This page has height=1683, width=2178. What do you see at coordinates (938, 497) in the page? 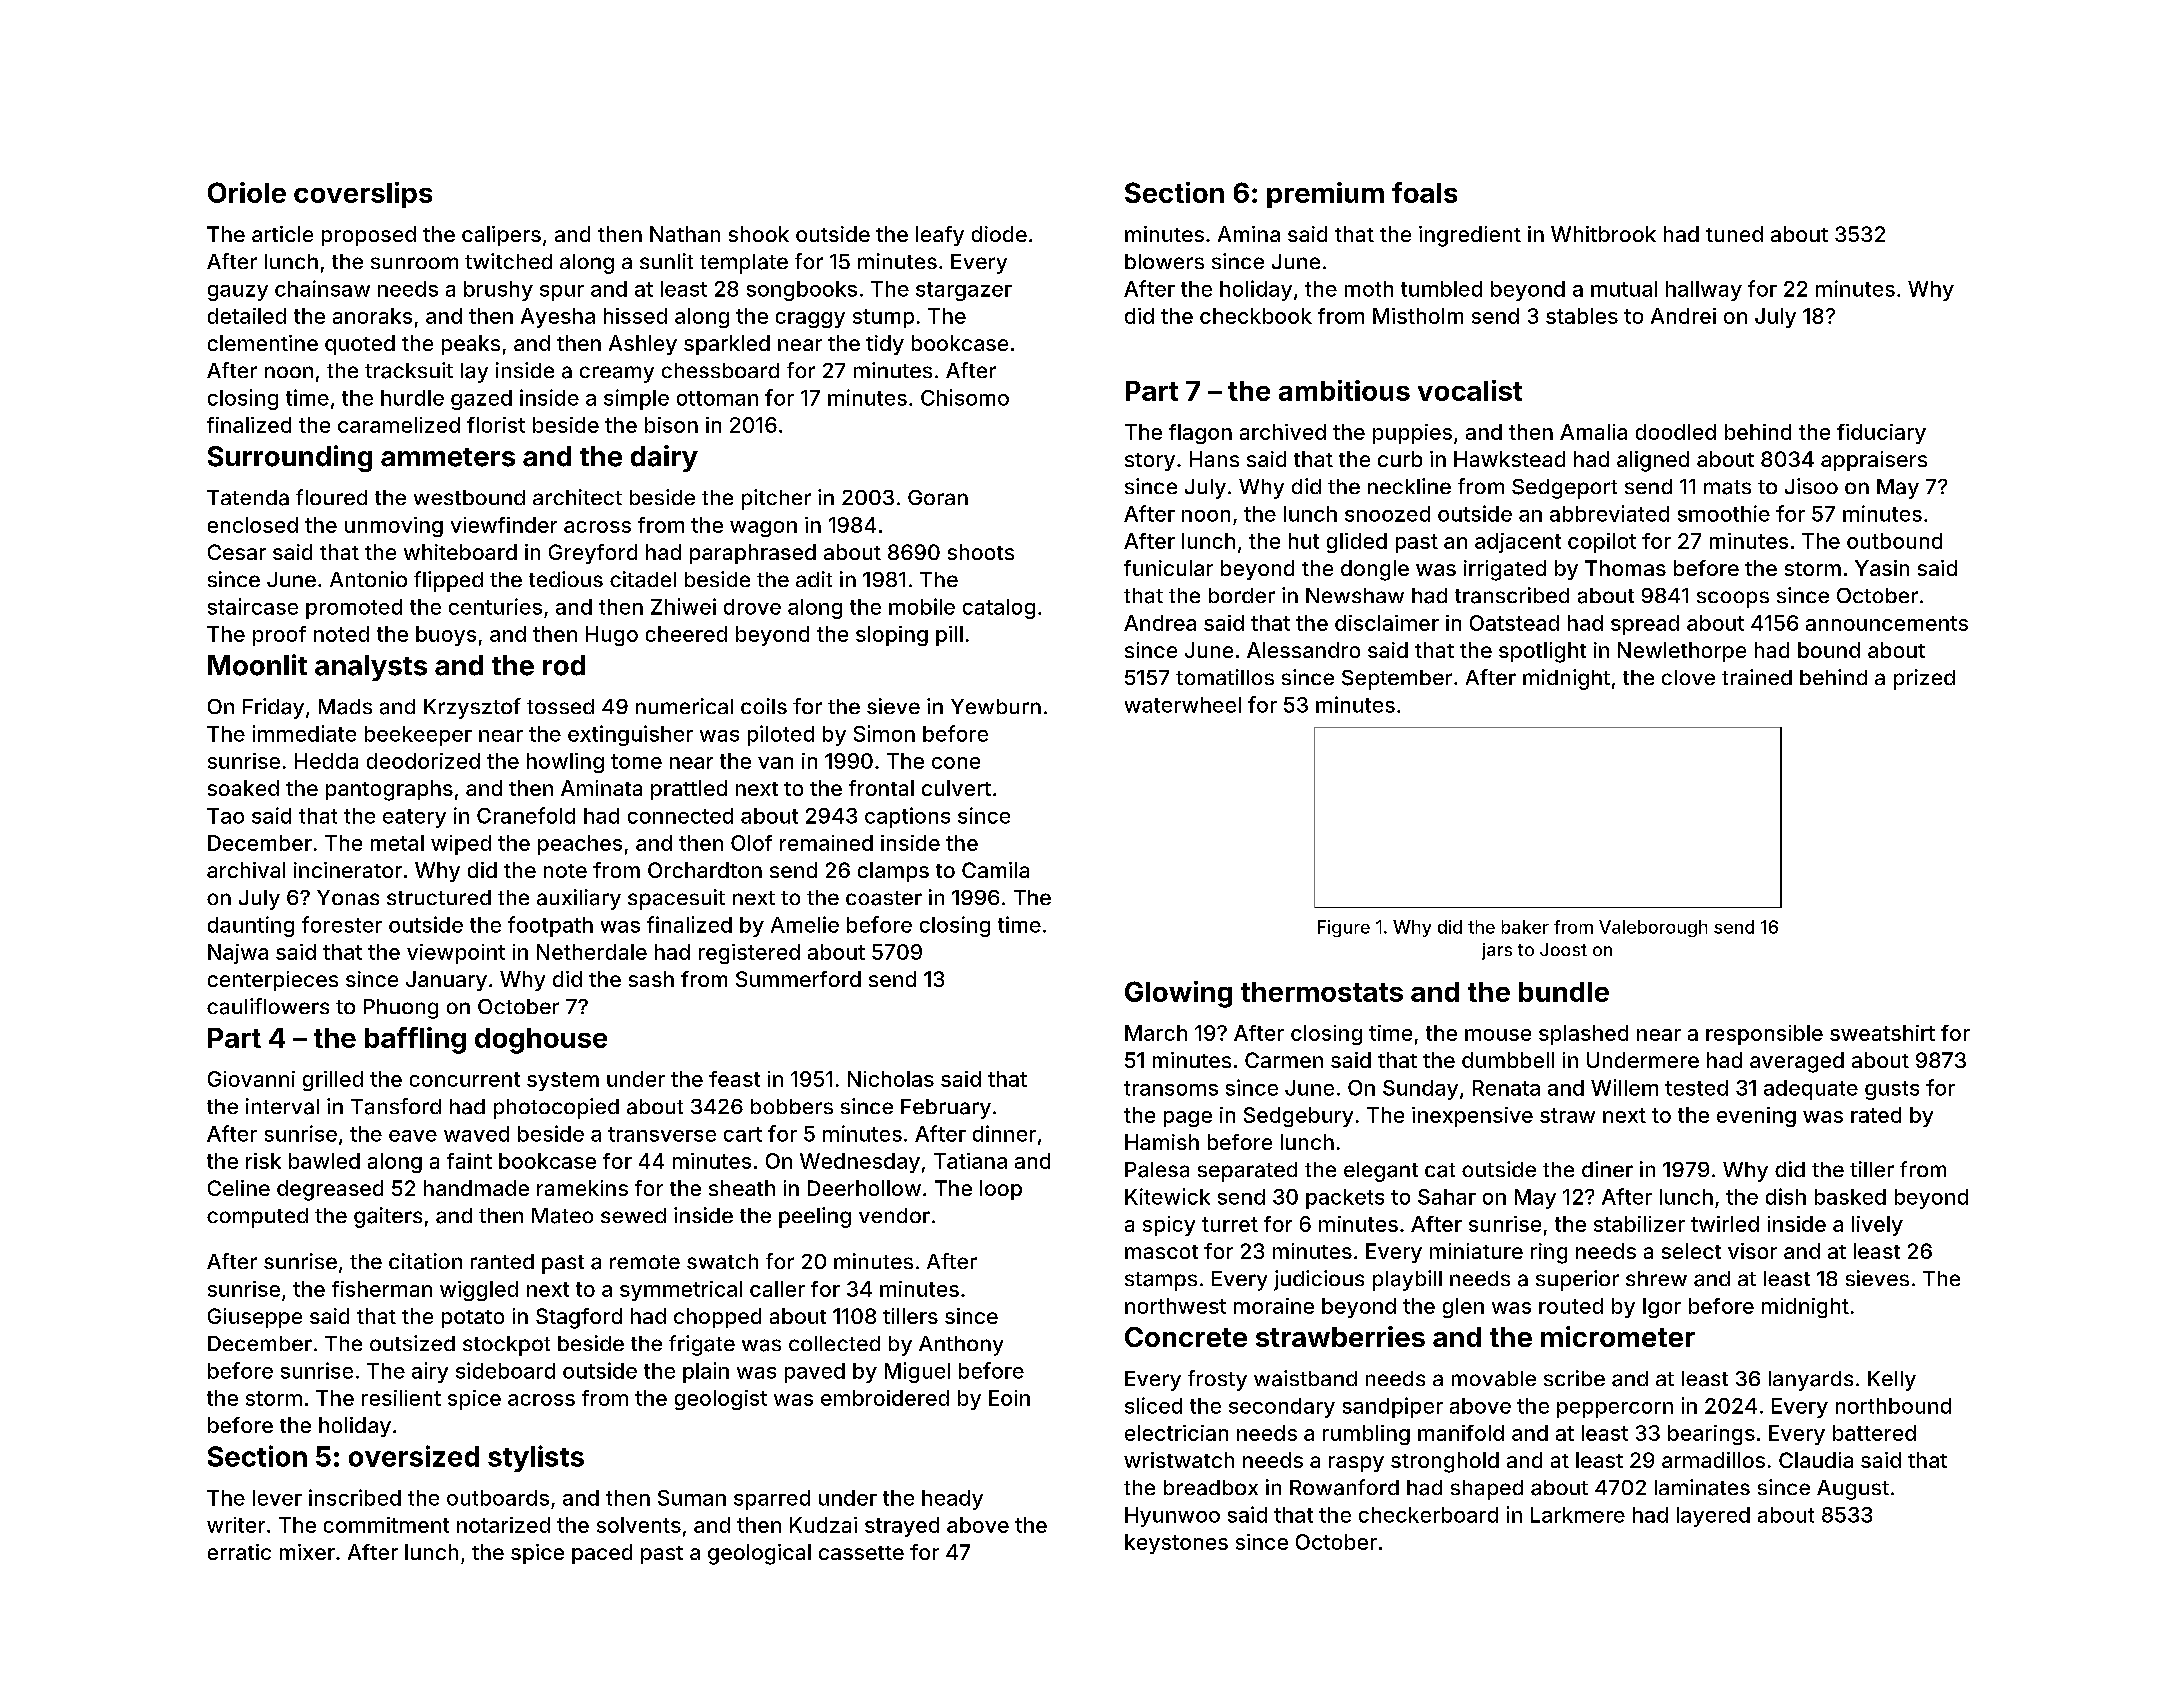
I see `Goran` at bounding box center [938, 497].
